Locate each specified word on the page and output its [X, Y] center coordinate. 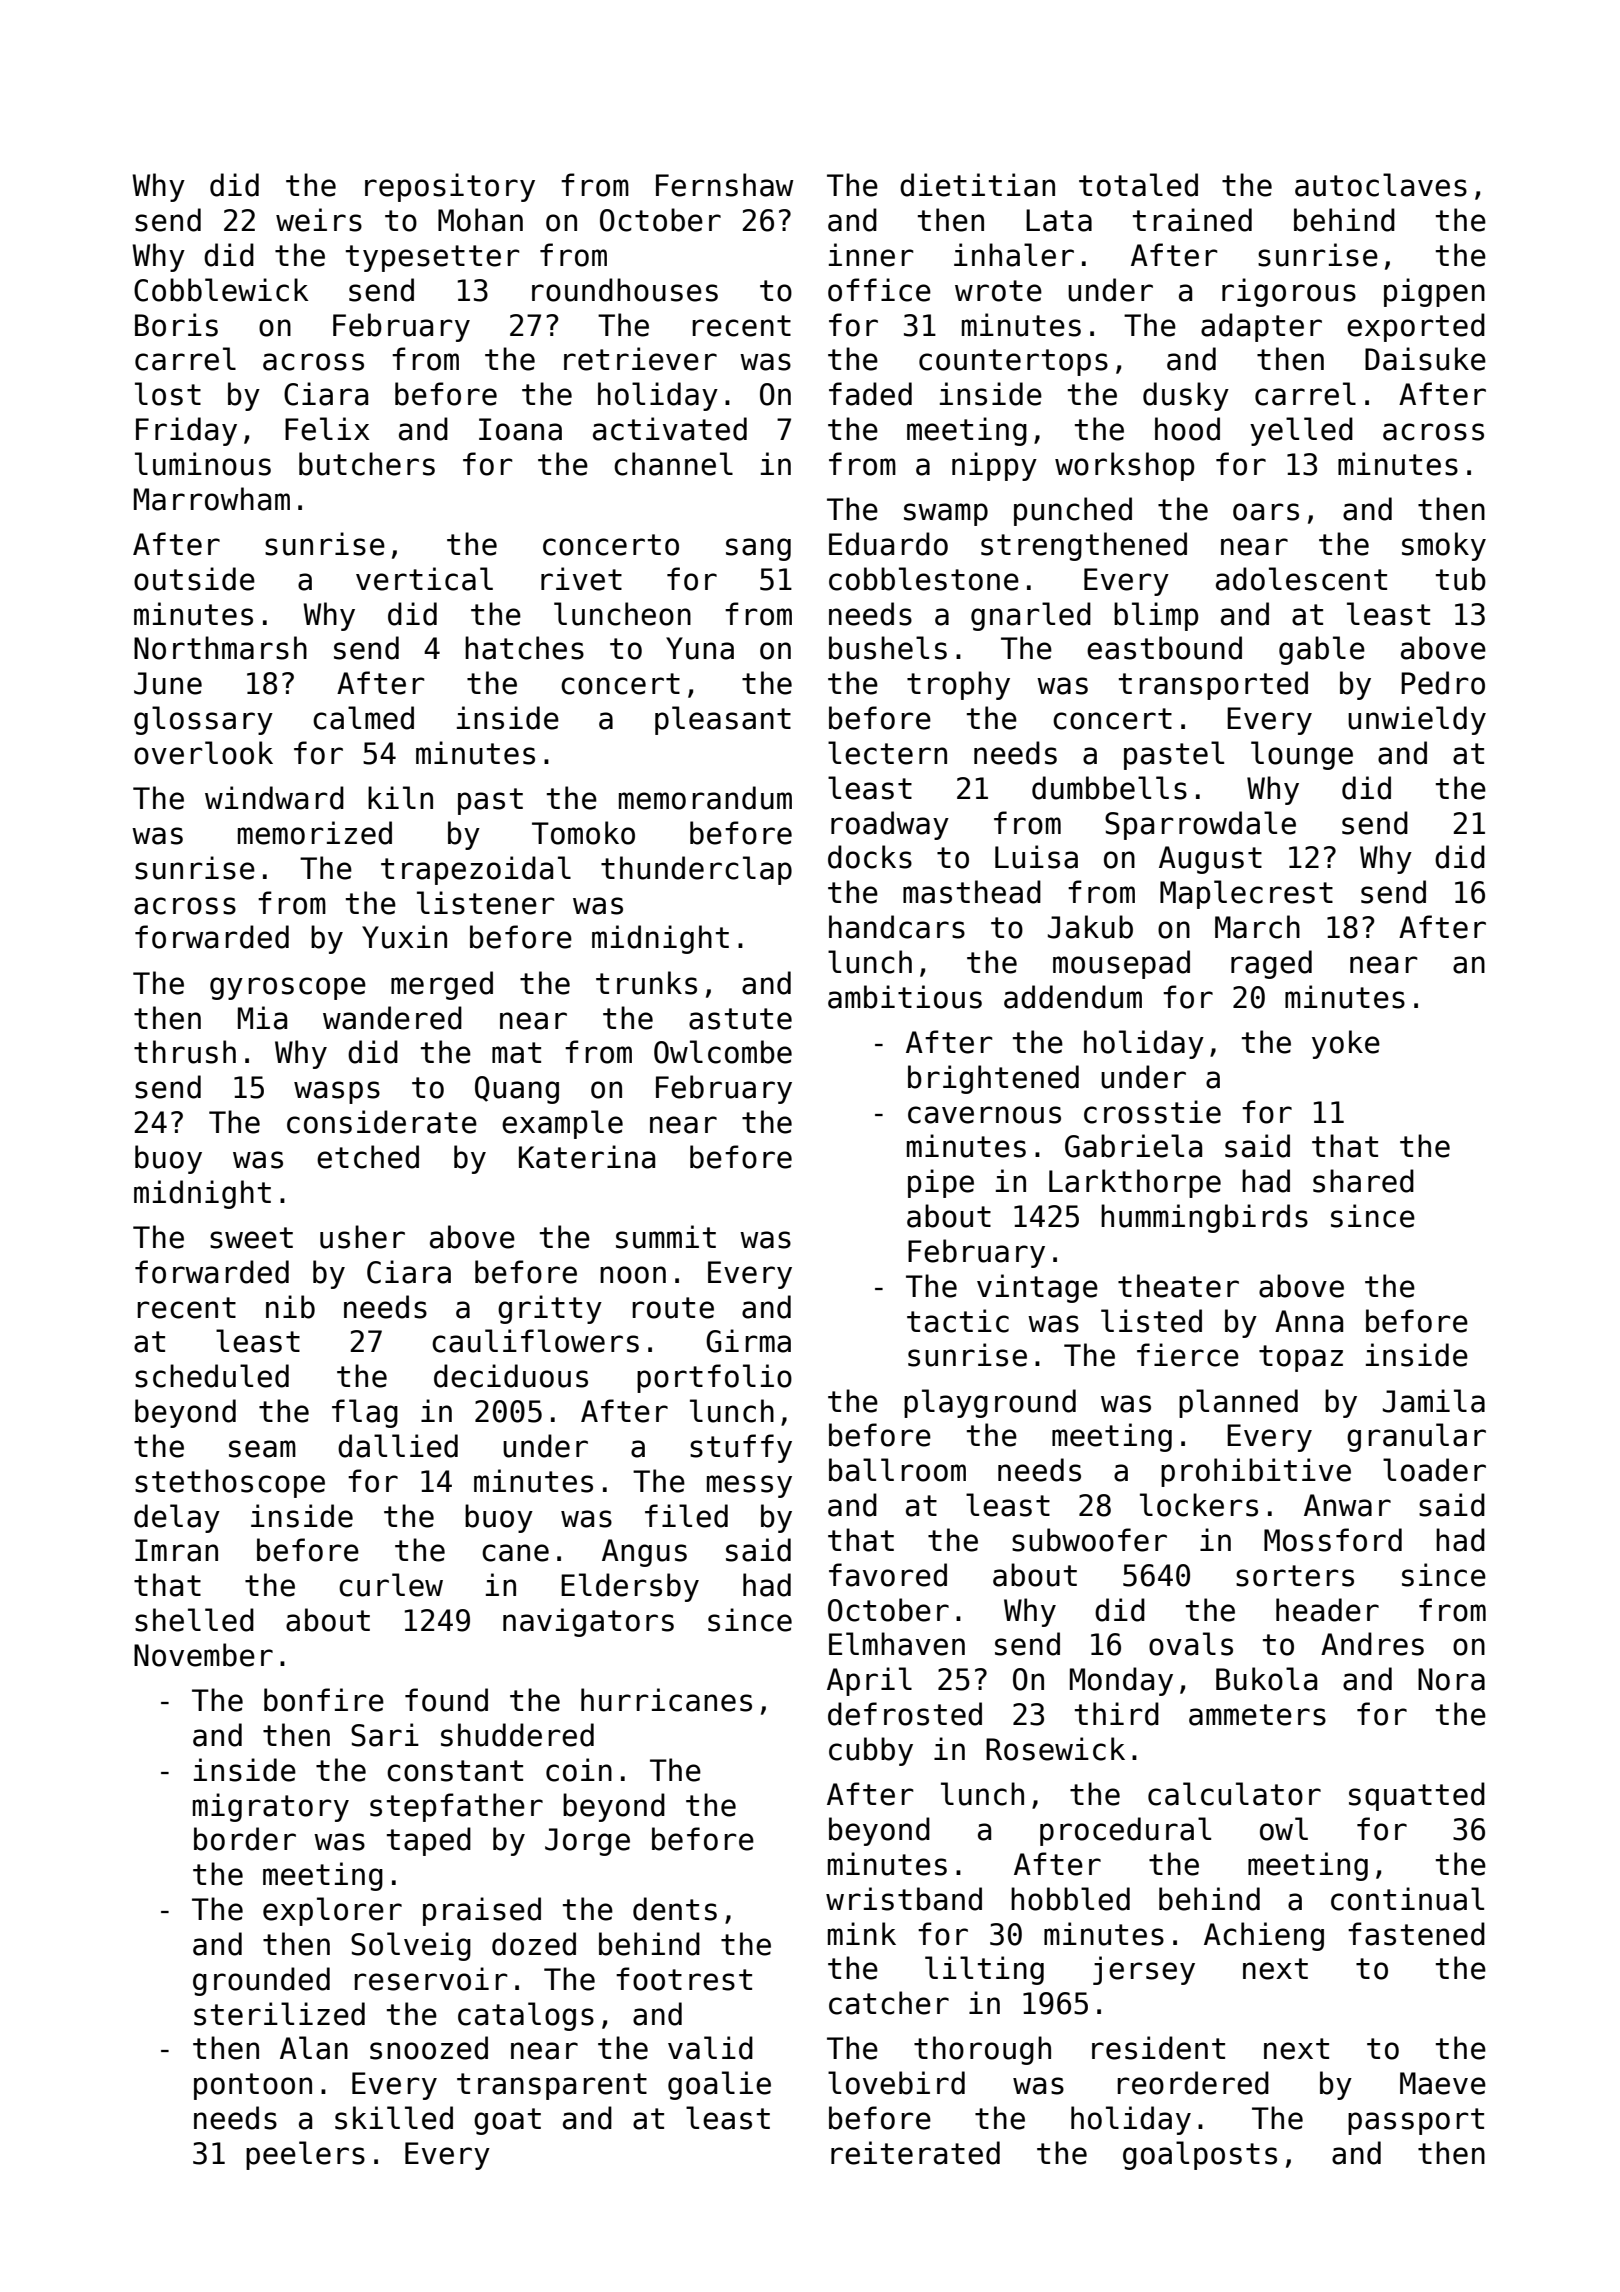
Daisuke [1425, 359]
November [203, 1655]
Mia [262, 1018]
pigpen [1434, 292]
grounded [261, 1981]
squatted [1417, 1796]
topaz [1301, 1358]
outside [194, 579]
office [879, 290]
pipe [941, 1183]
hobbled [1070, 1899]
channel [673, 464]
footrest [684, 1979]
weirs [319, 220]
